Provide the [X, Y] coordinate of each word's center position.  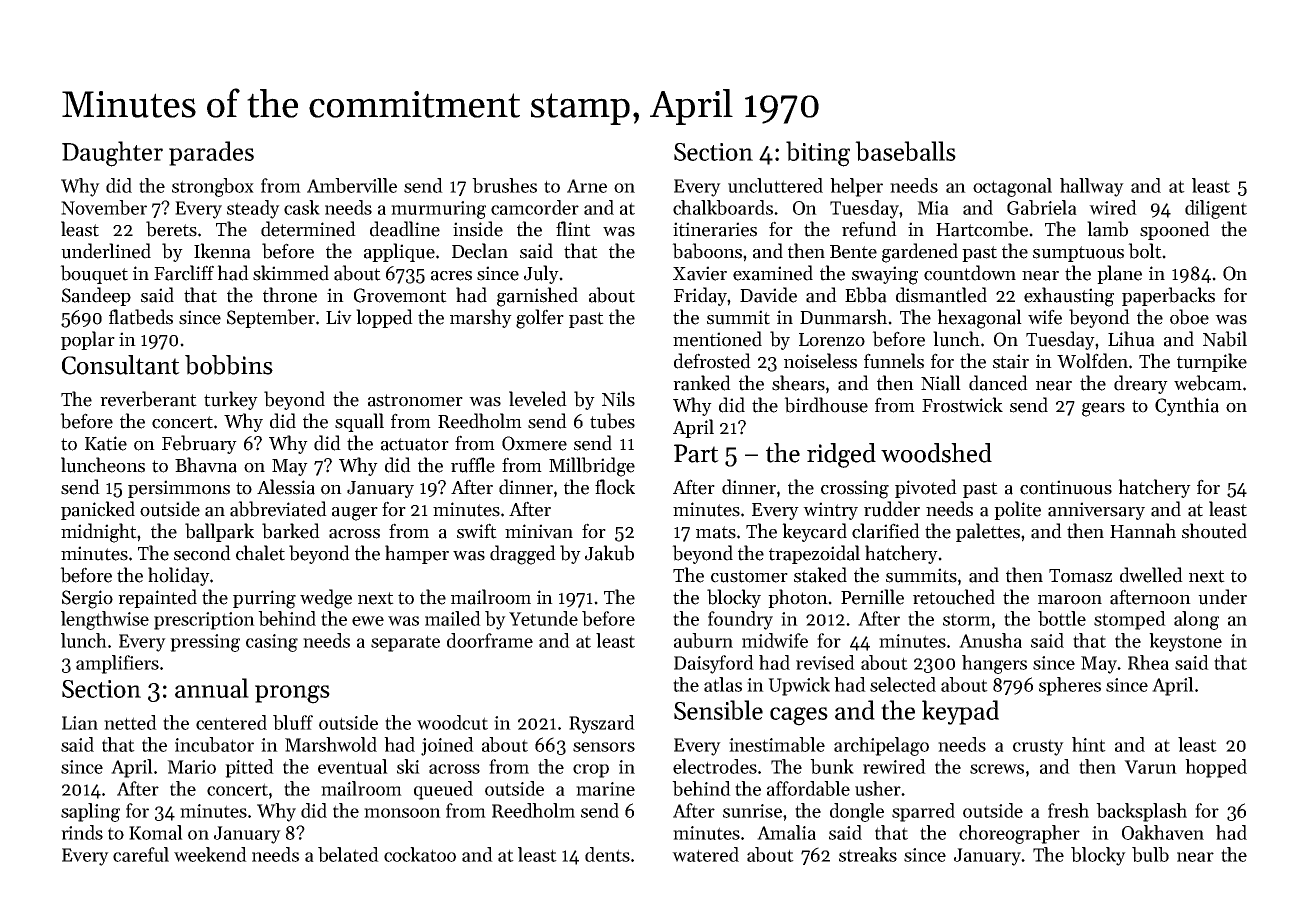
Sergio [87, 599]
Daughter [112, 154]
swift [477, 531]
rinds [82, 832]
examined [773, 273]
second [202, 553]
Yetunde [543, 618]
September [271, 318]
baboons [707, 251]
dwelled [1151, 575]
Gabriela [1042, 207]
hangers [994, 664]
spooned [1175, 230]
